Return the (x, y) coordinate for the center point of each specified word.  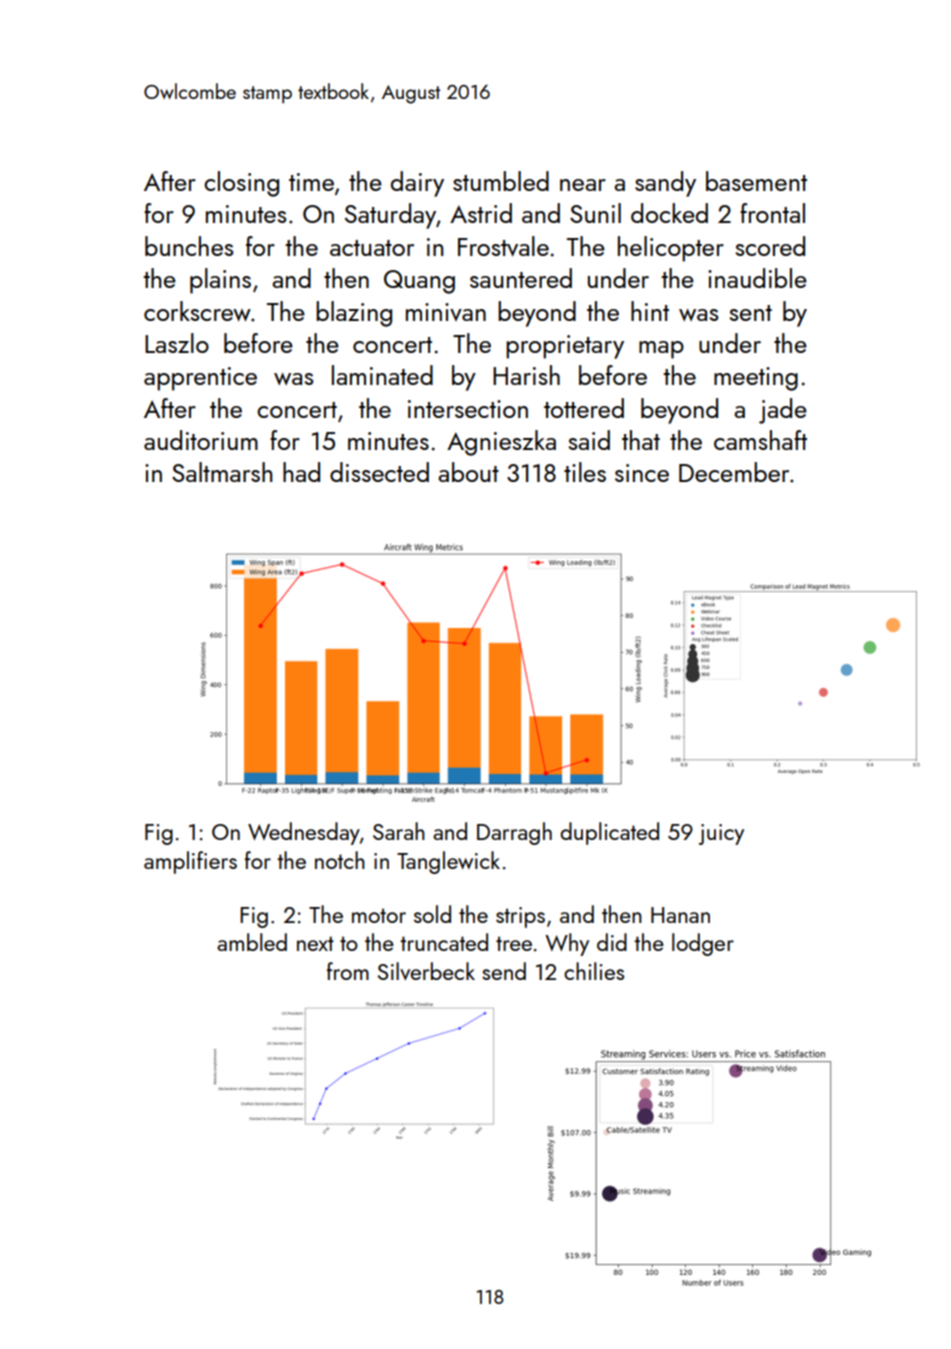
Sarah (399, 831)
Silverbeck (426, 971)
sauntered (521, 278)
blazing (354, 314)
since (642, 473)
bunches (189, 246)
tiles (585, 472)
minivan (446, 312)
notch (340, 860)
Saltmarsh (222, 472)
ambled (252, 942)
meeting (756, 379)
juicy (721, 834)
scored (770, 246)
